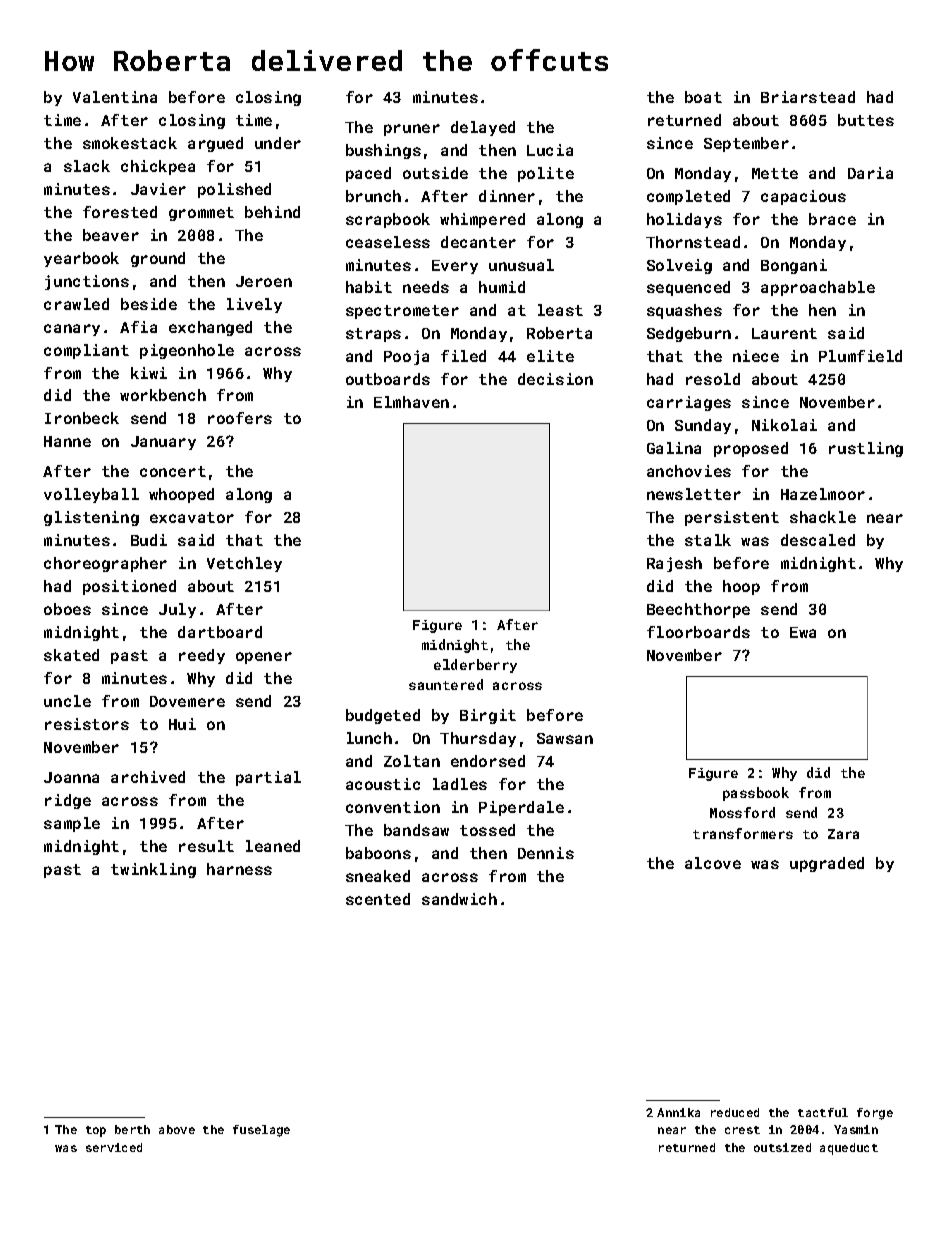  What do you see at coordinates (239, 869) in the screenshot?
I see `harness` at bounding box center [239, 869].
